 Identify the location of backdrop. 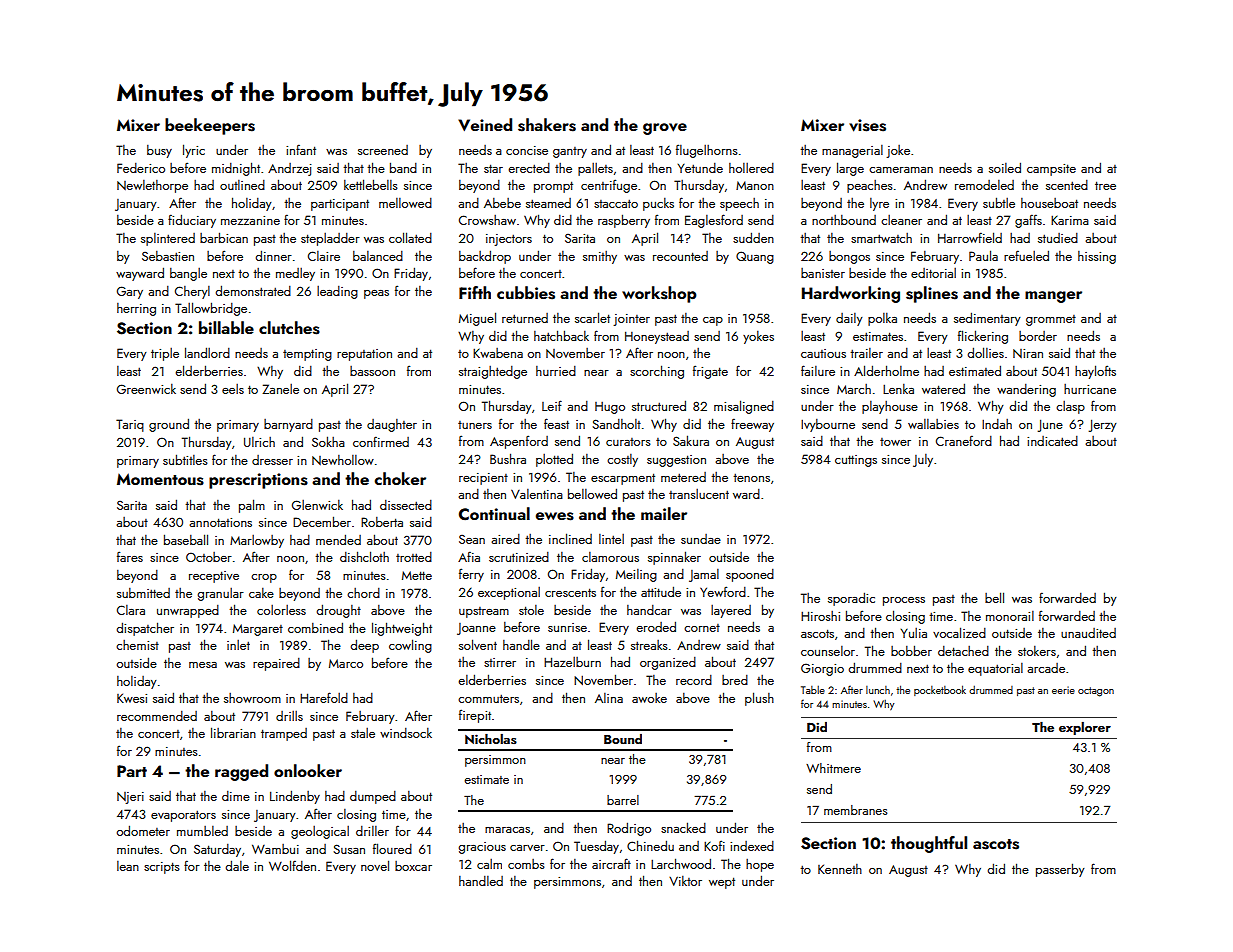
(485, 257).
